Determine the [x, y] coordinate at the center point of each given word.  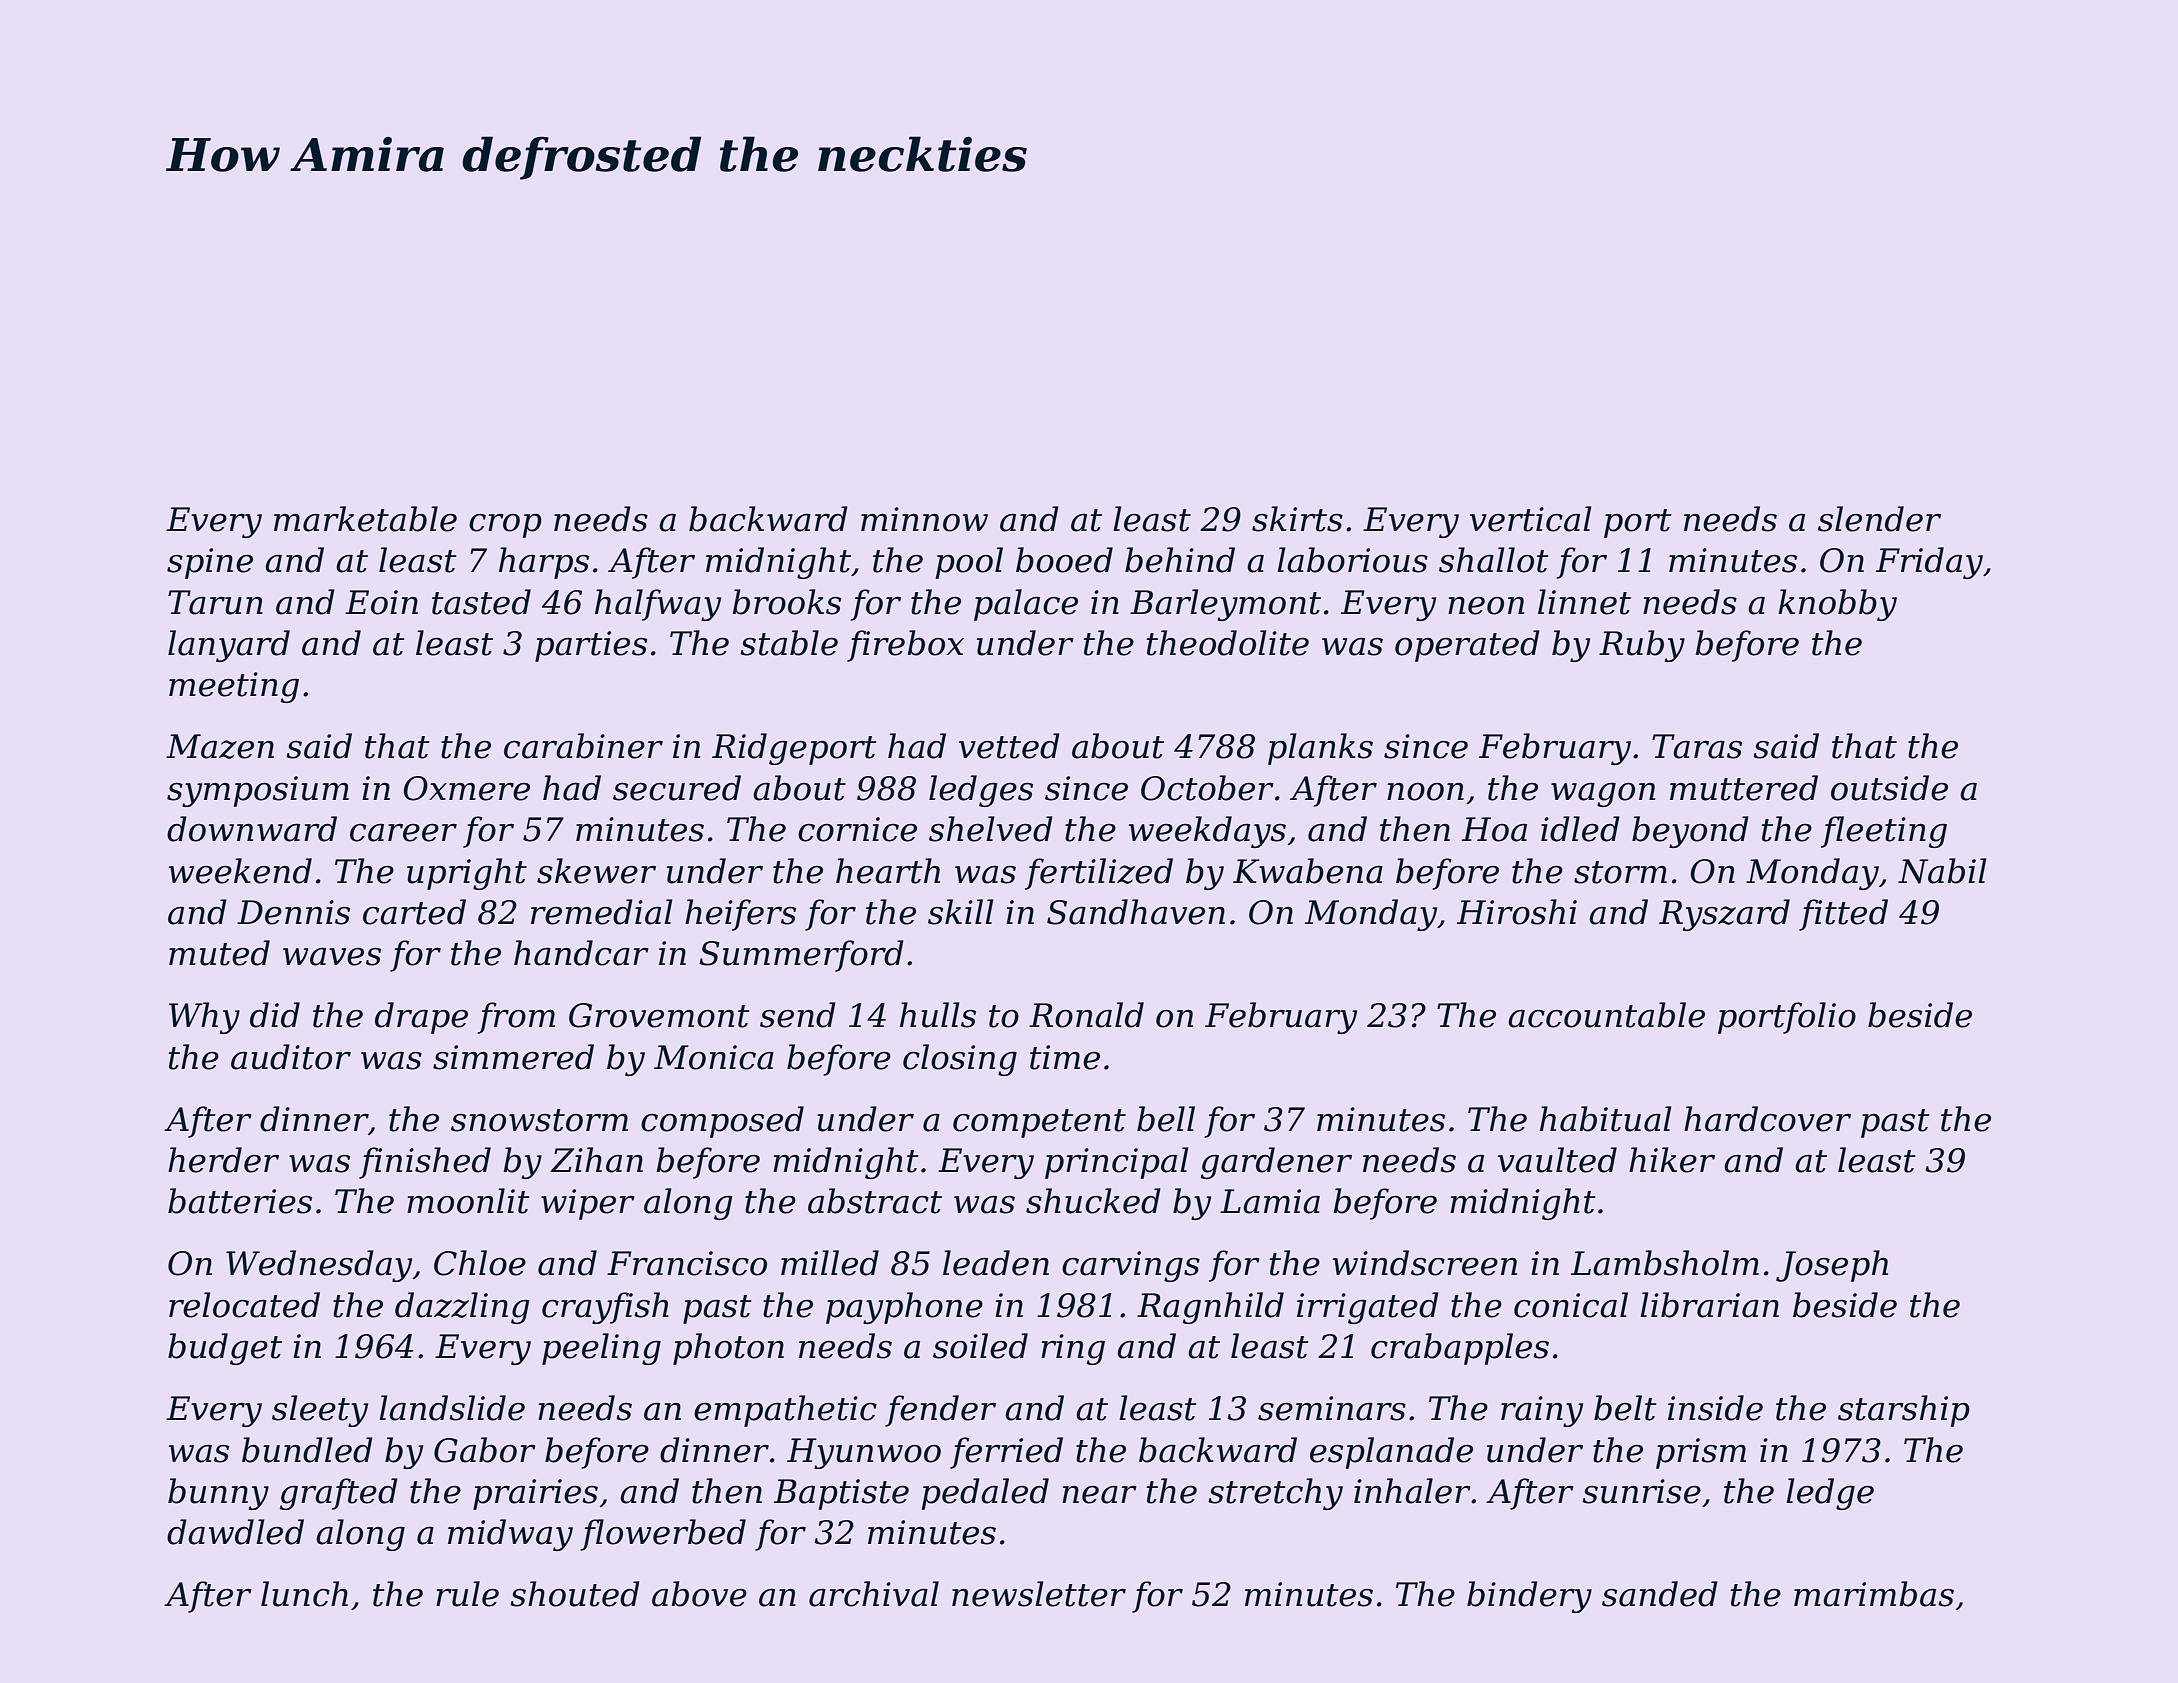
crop [505, 526]
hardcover [1767, 1119]
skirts [1297, 519]
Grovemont [659, 1015]
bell [1166, 1119]
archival [874, 1594]
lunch [304, 1594]
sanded [1660, 1594]
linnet [1584, 602]
